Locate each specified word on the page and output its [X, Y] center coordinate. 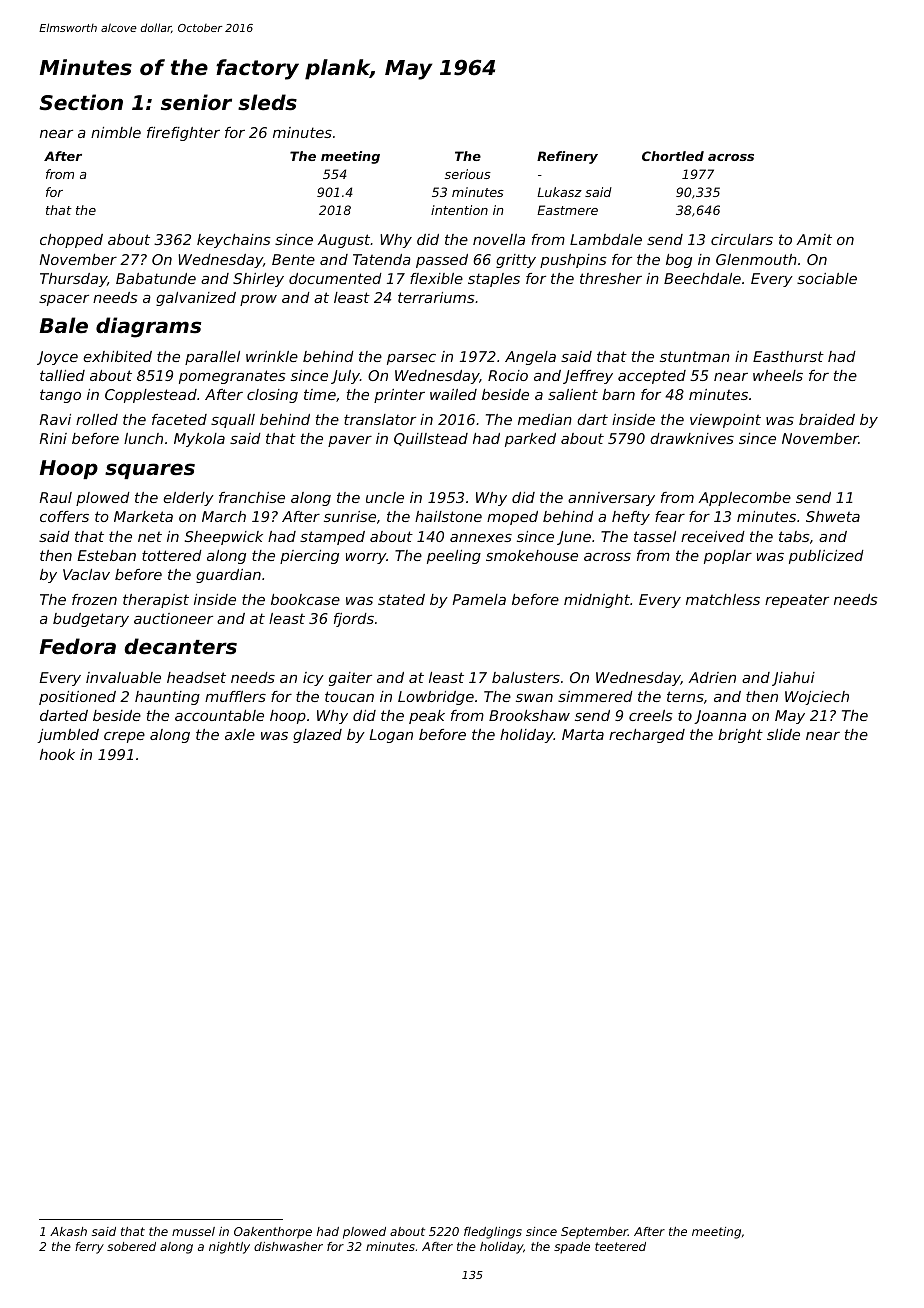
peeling [454, 557]
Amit [814, 239]
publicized [826, 557]
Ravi [55, 419]
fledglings [493, 1233]
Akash [68, 1231]
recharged [647, 736]
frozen [94, 599]
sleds [267, 102]
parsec [411, 359]
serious [468, 174]
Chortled [673, 156]
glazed [317, 736]
